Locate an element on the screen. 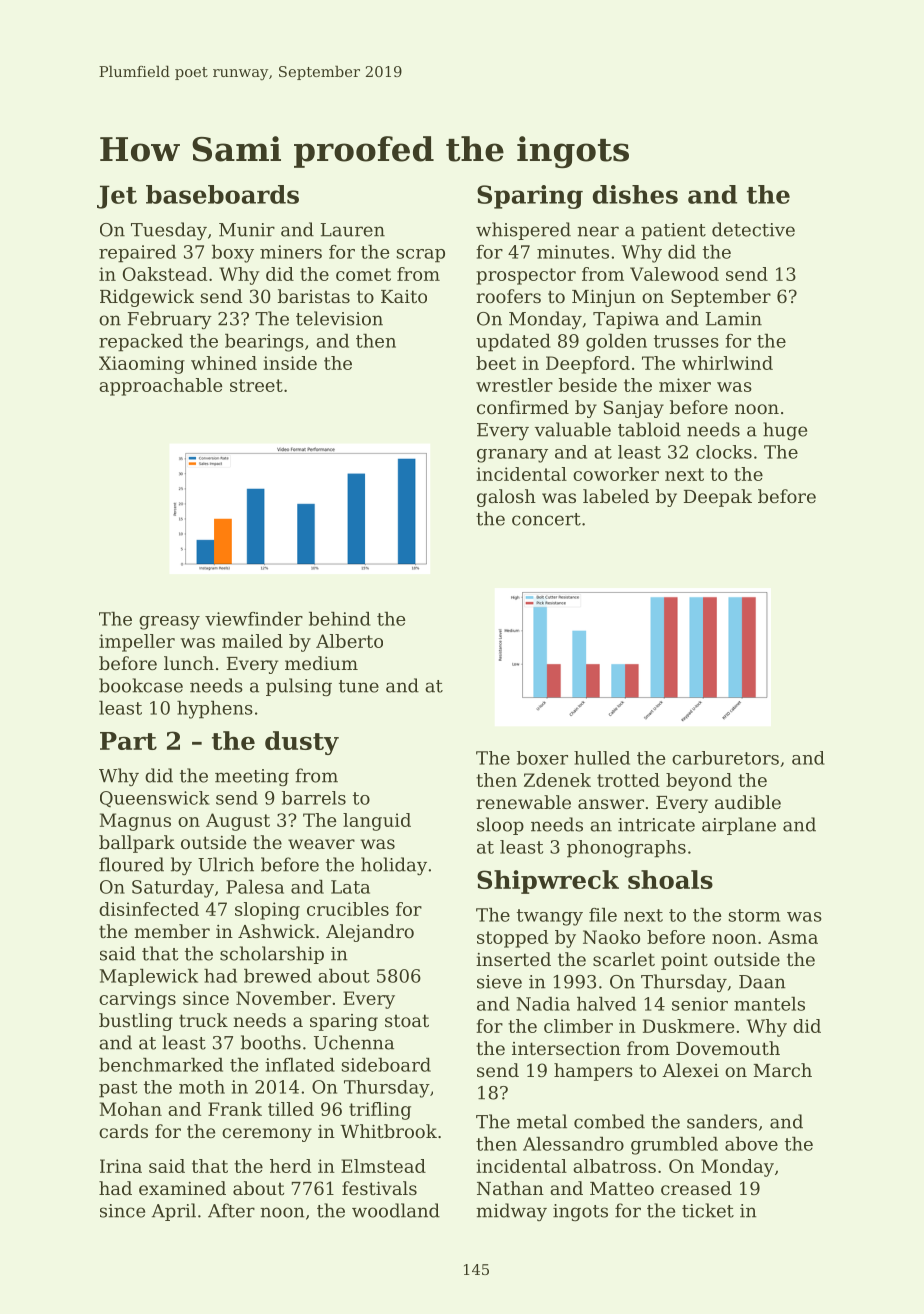  patient is located at coordinates (673, 231).
